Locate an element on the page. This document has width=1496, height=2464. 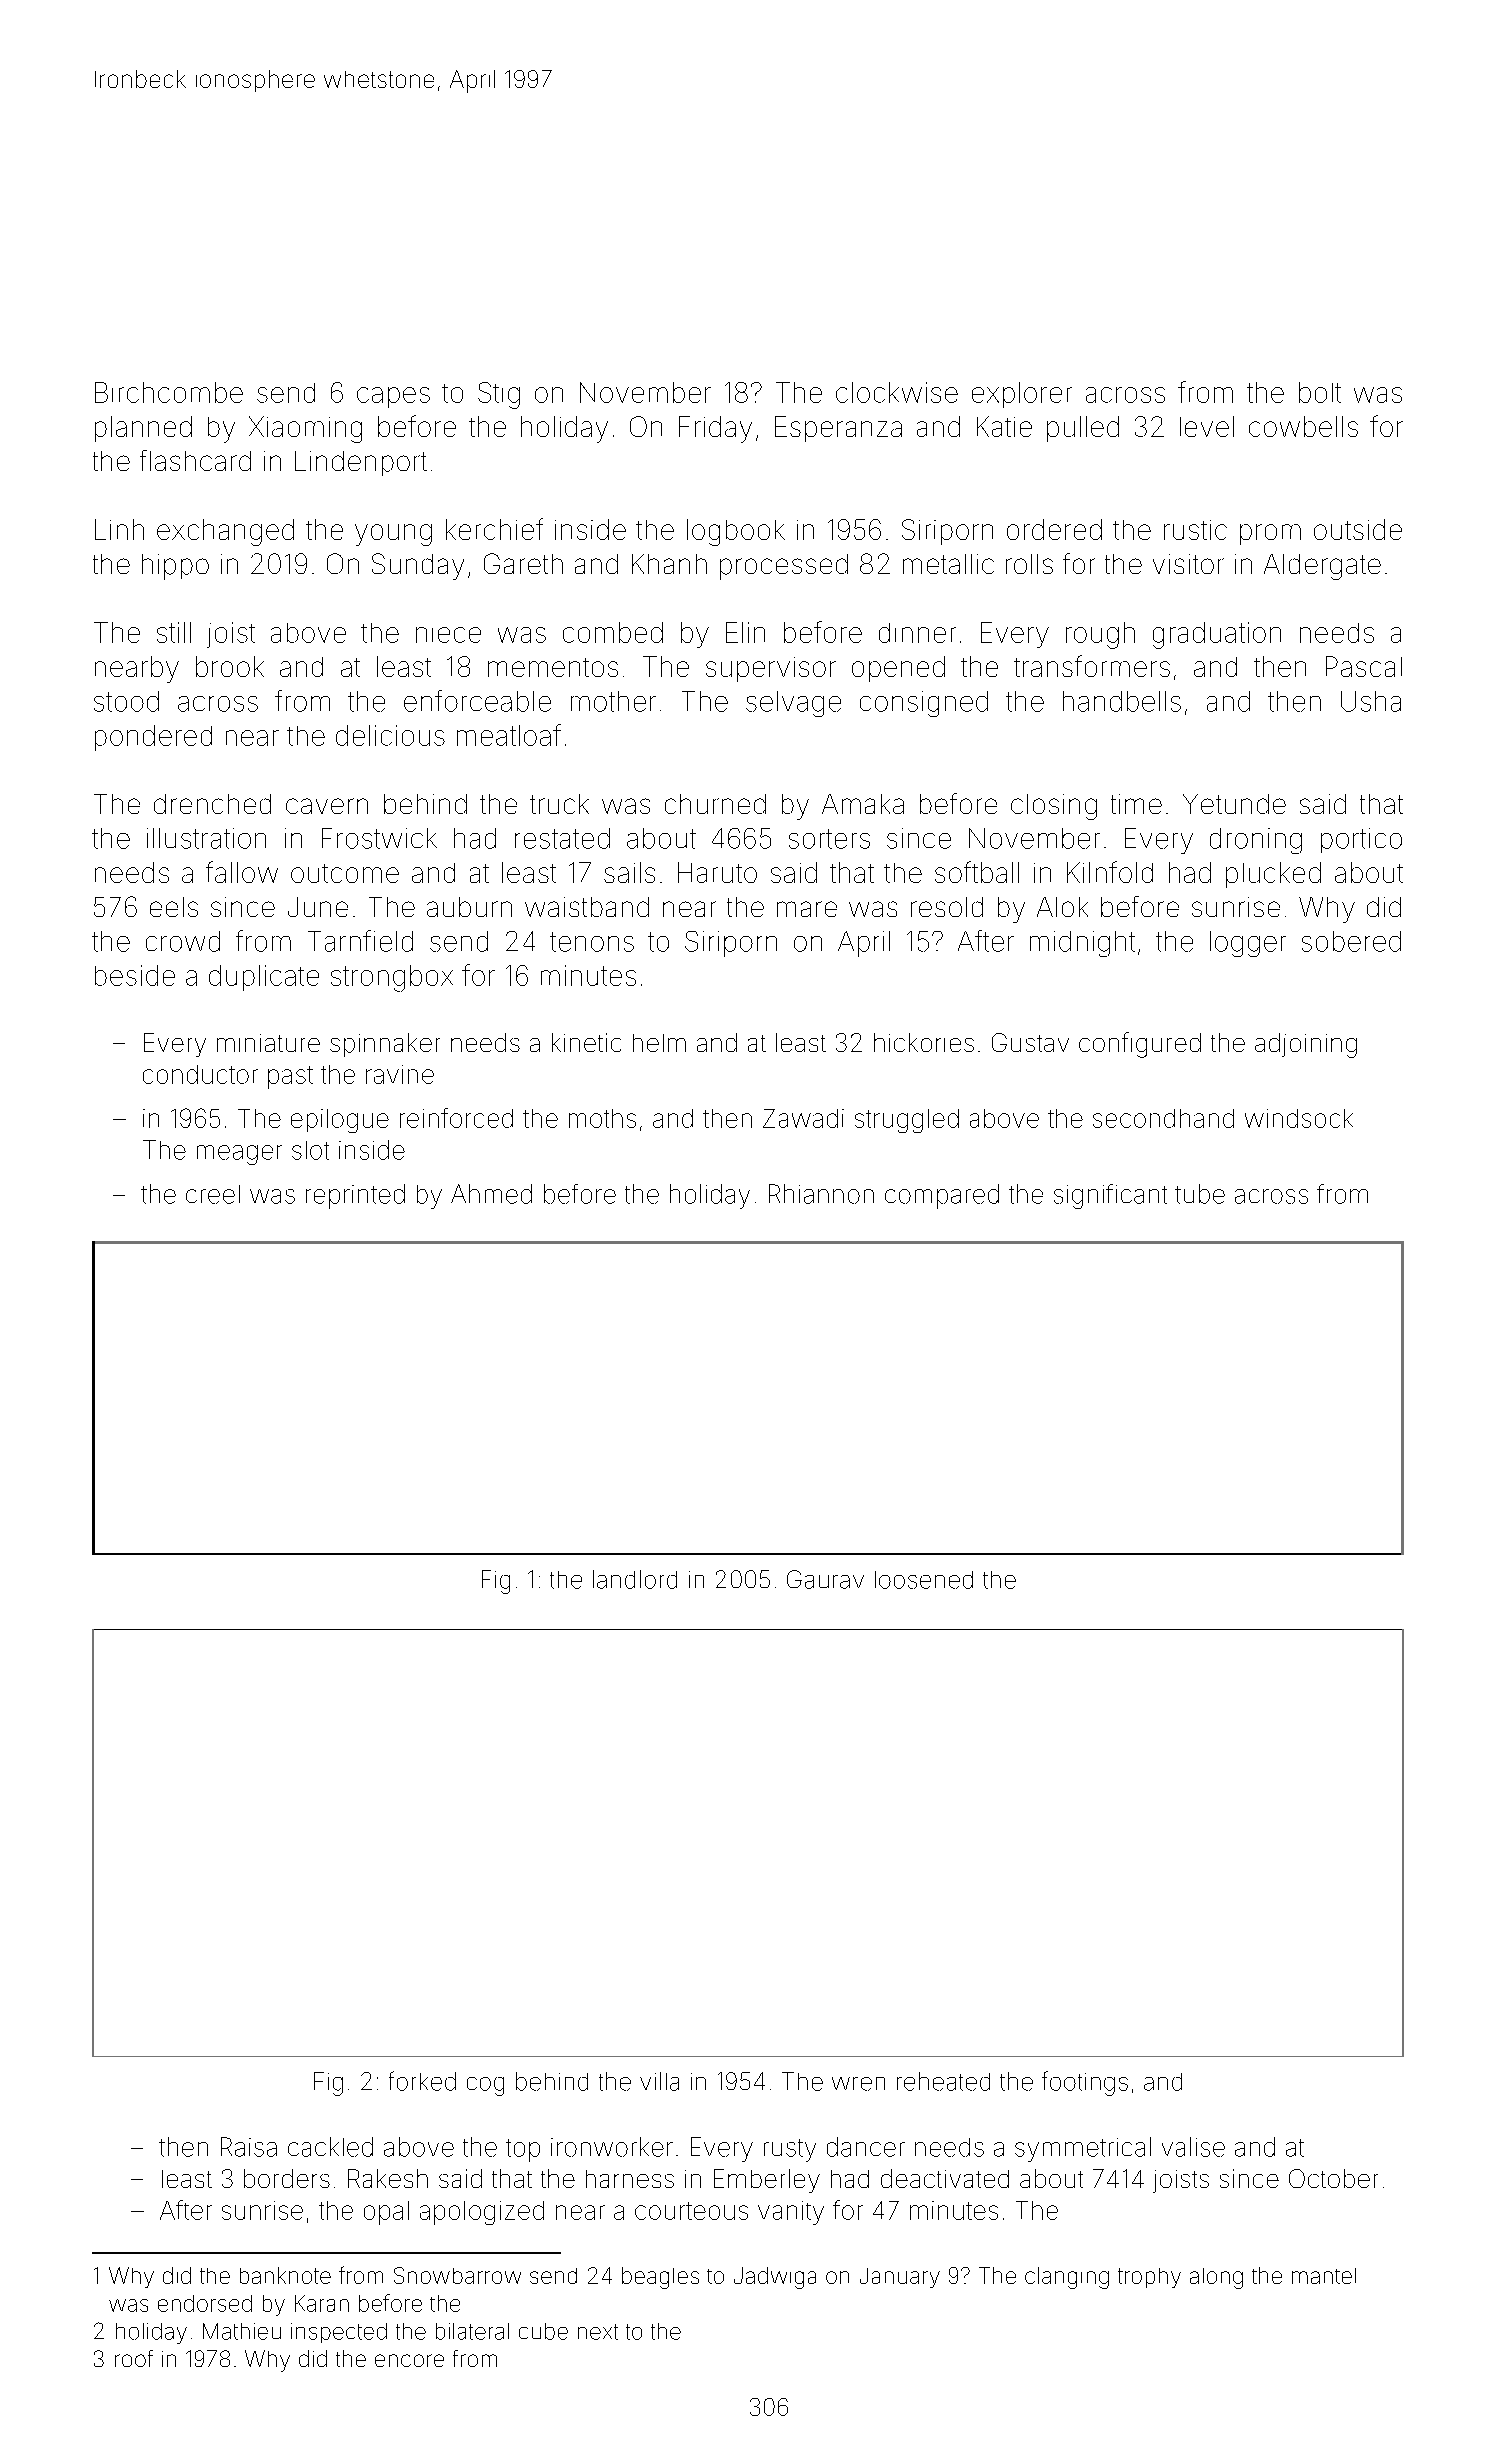
tube is located at coordinates (1200, 1194).
